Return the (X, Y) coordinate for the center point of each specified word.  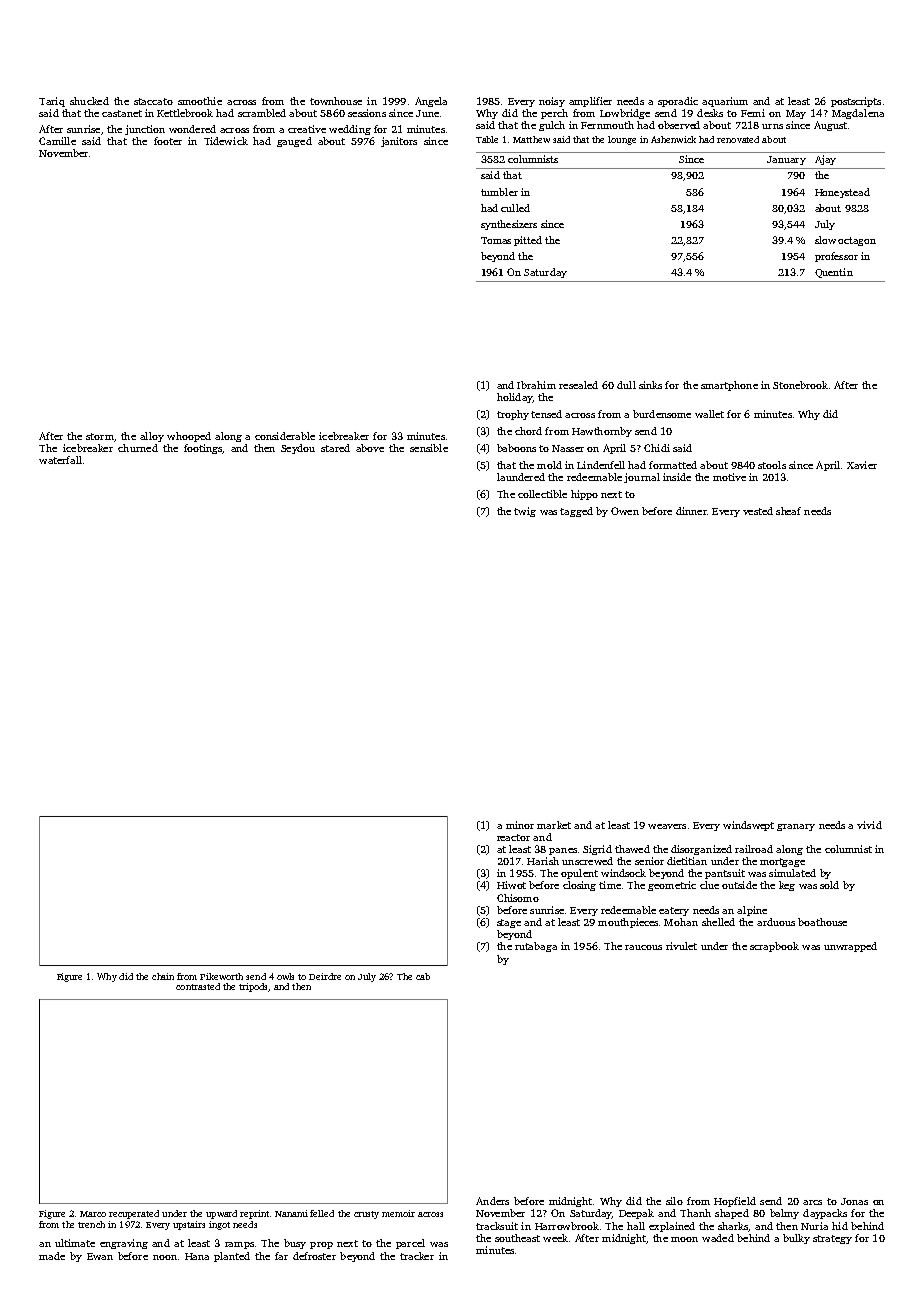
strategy (832, 1239)
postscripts (856, 102)
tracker (417, 1256)
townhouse (336, 101)
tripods (254, 987)
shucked (89, 101)
